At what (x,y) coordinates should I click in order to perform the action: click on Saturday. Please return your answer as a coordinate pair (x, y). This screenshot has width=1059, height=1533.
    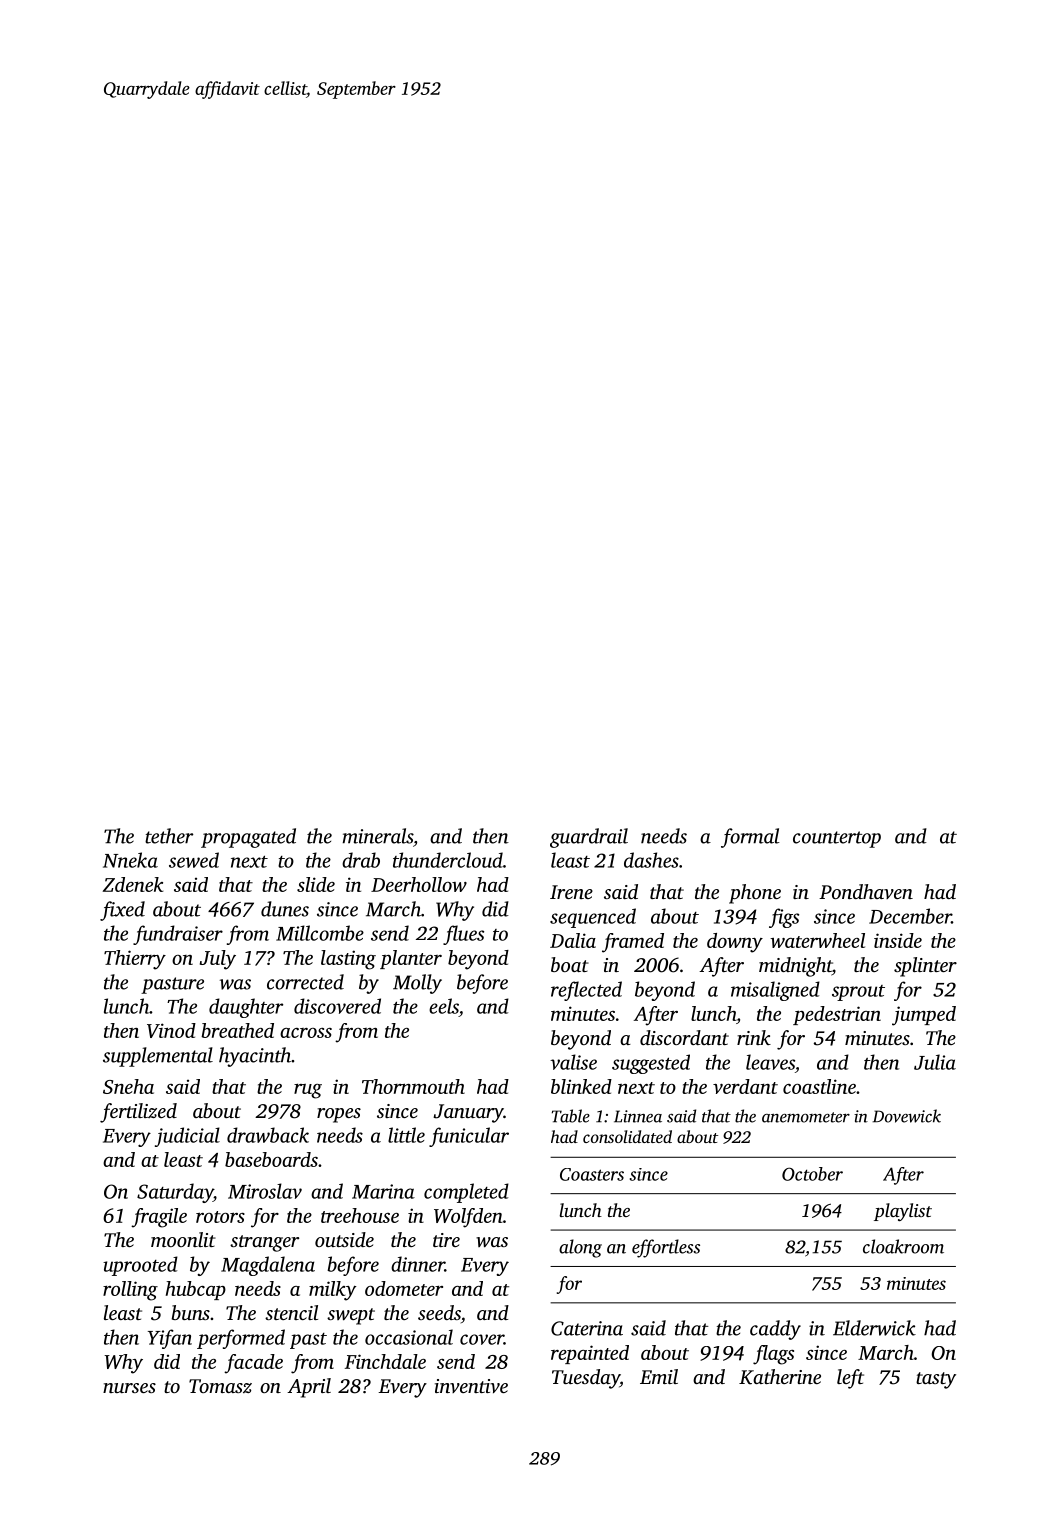
    Looking at the image, I should click on (175, 1193).
